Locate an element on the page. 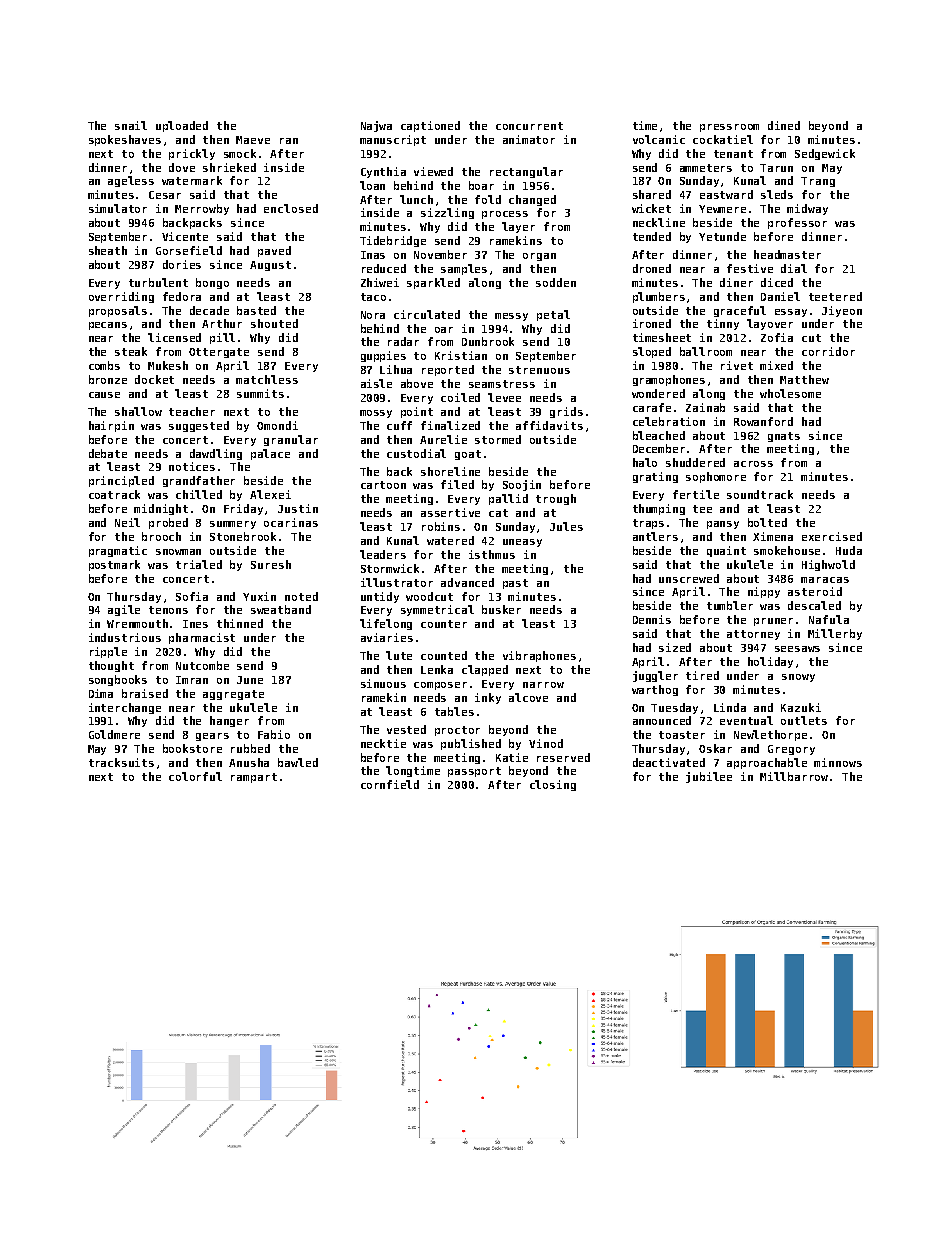 The image size is (952, 1233). concurrent is located at coordinates (529, 126).
